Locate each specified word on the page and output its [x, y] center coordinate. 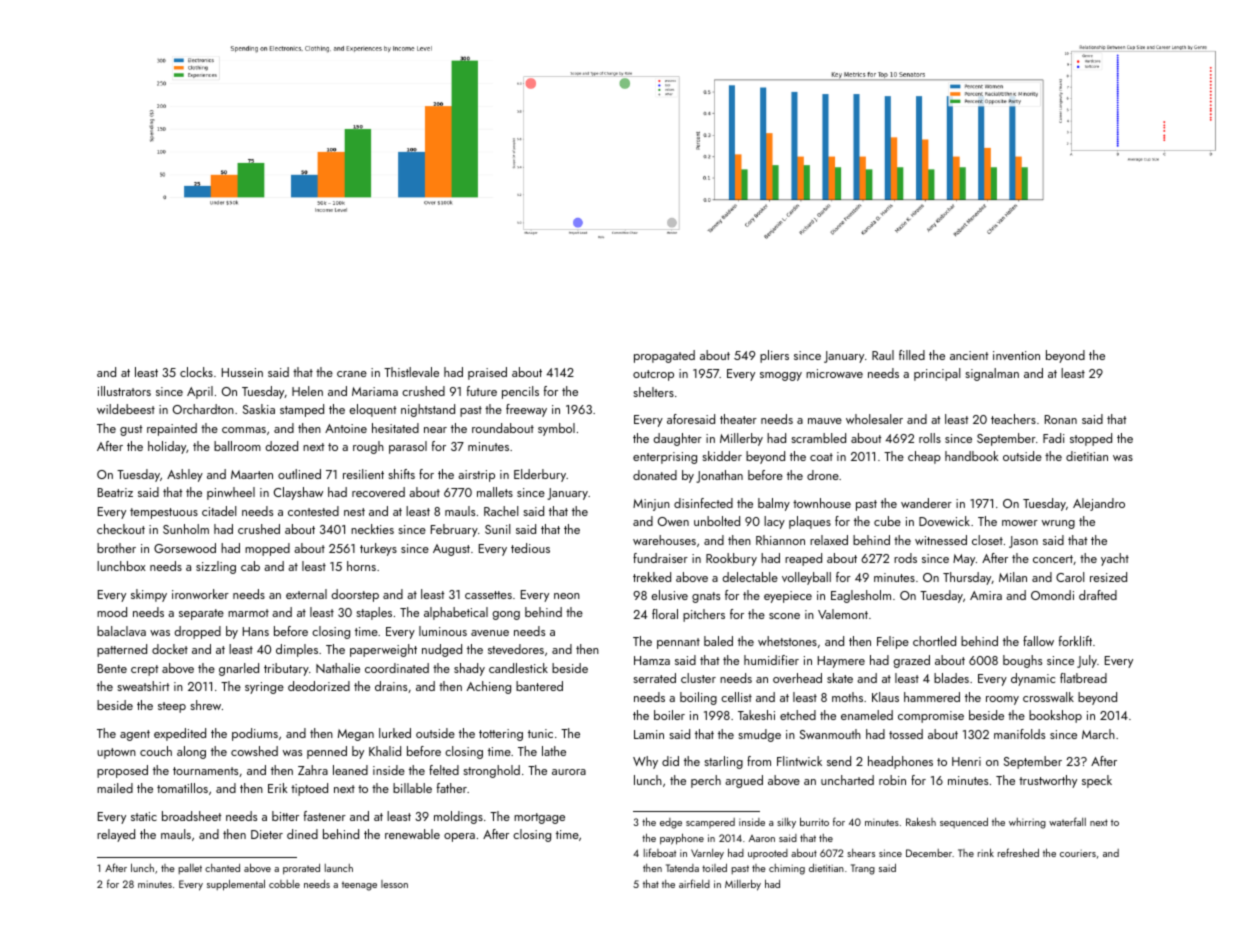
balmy [774, 504]
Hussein [242, 372]
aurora [569, 772]
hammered [932, 697]
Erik [278, 788]
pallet [190, 868]
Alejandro [1099, 504]
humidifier [771, 660]
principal [937, 374]
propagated [664, 356]
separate [201, 614]
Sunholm [186, 529]
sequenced [964, 822]
